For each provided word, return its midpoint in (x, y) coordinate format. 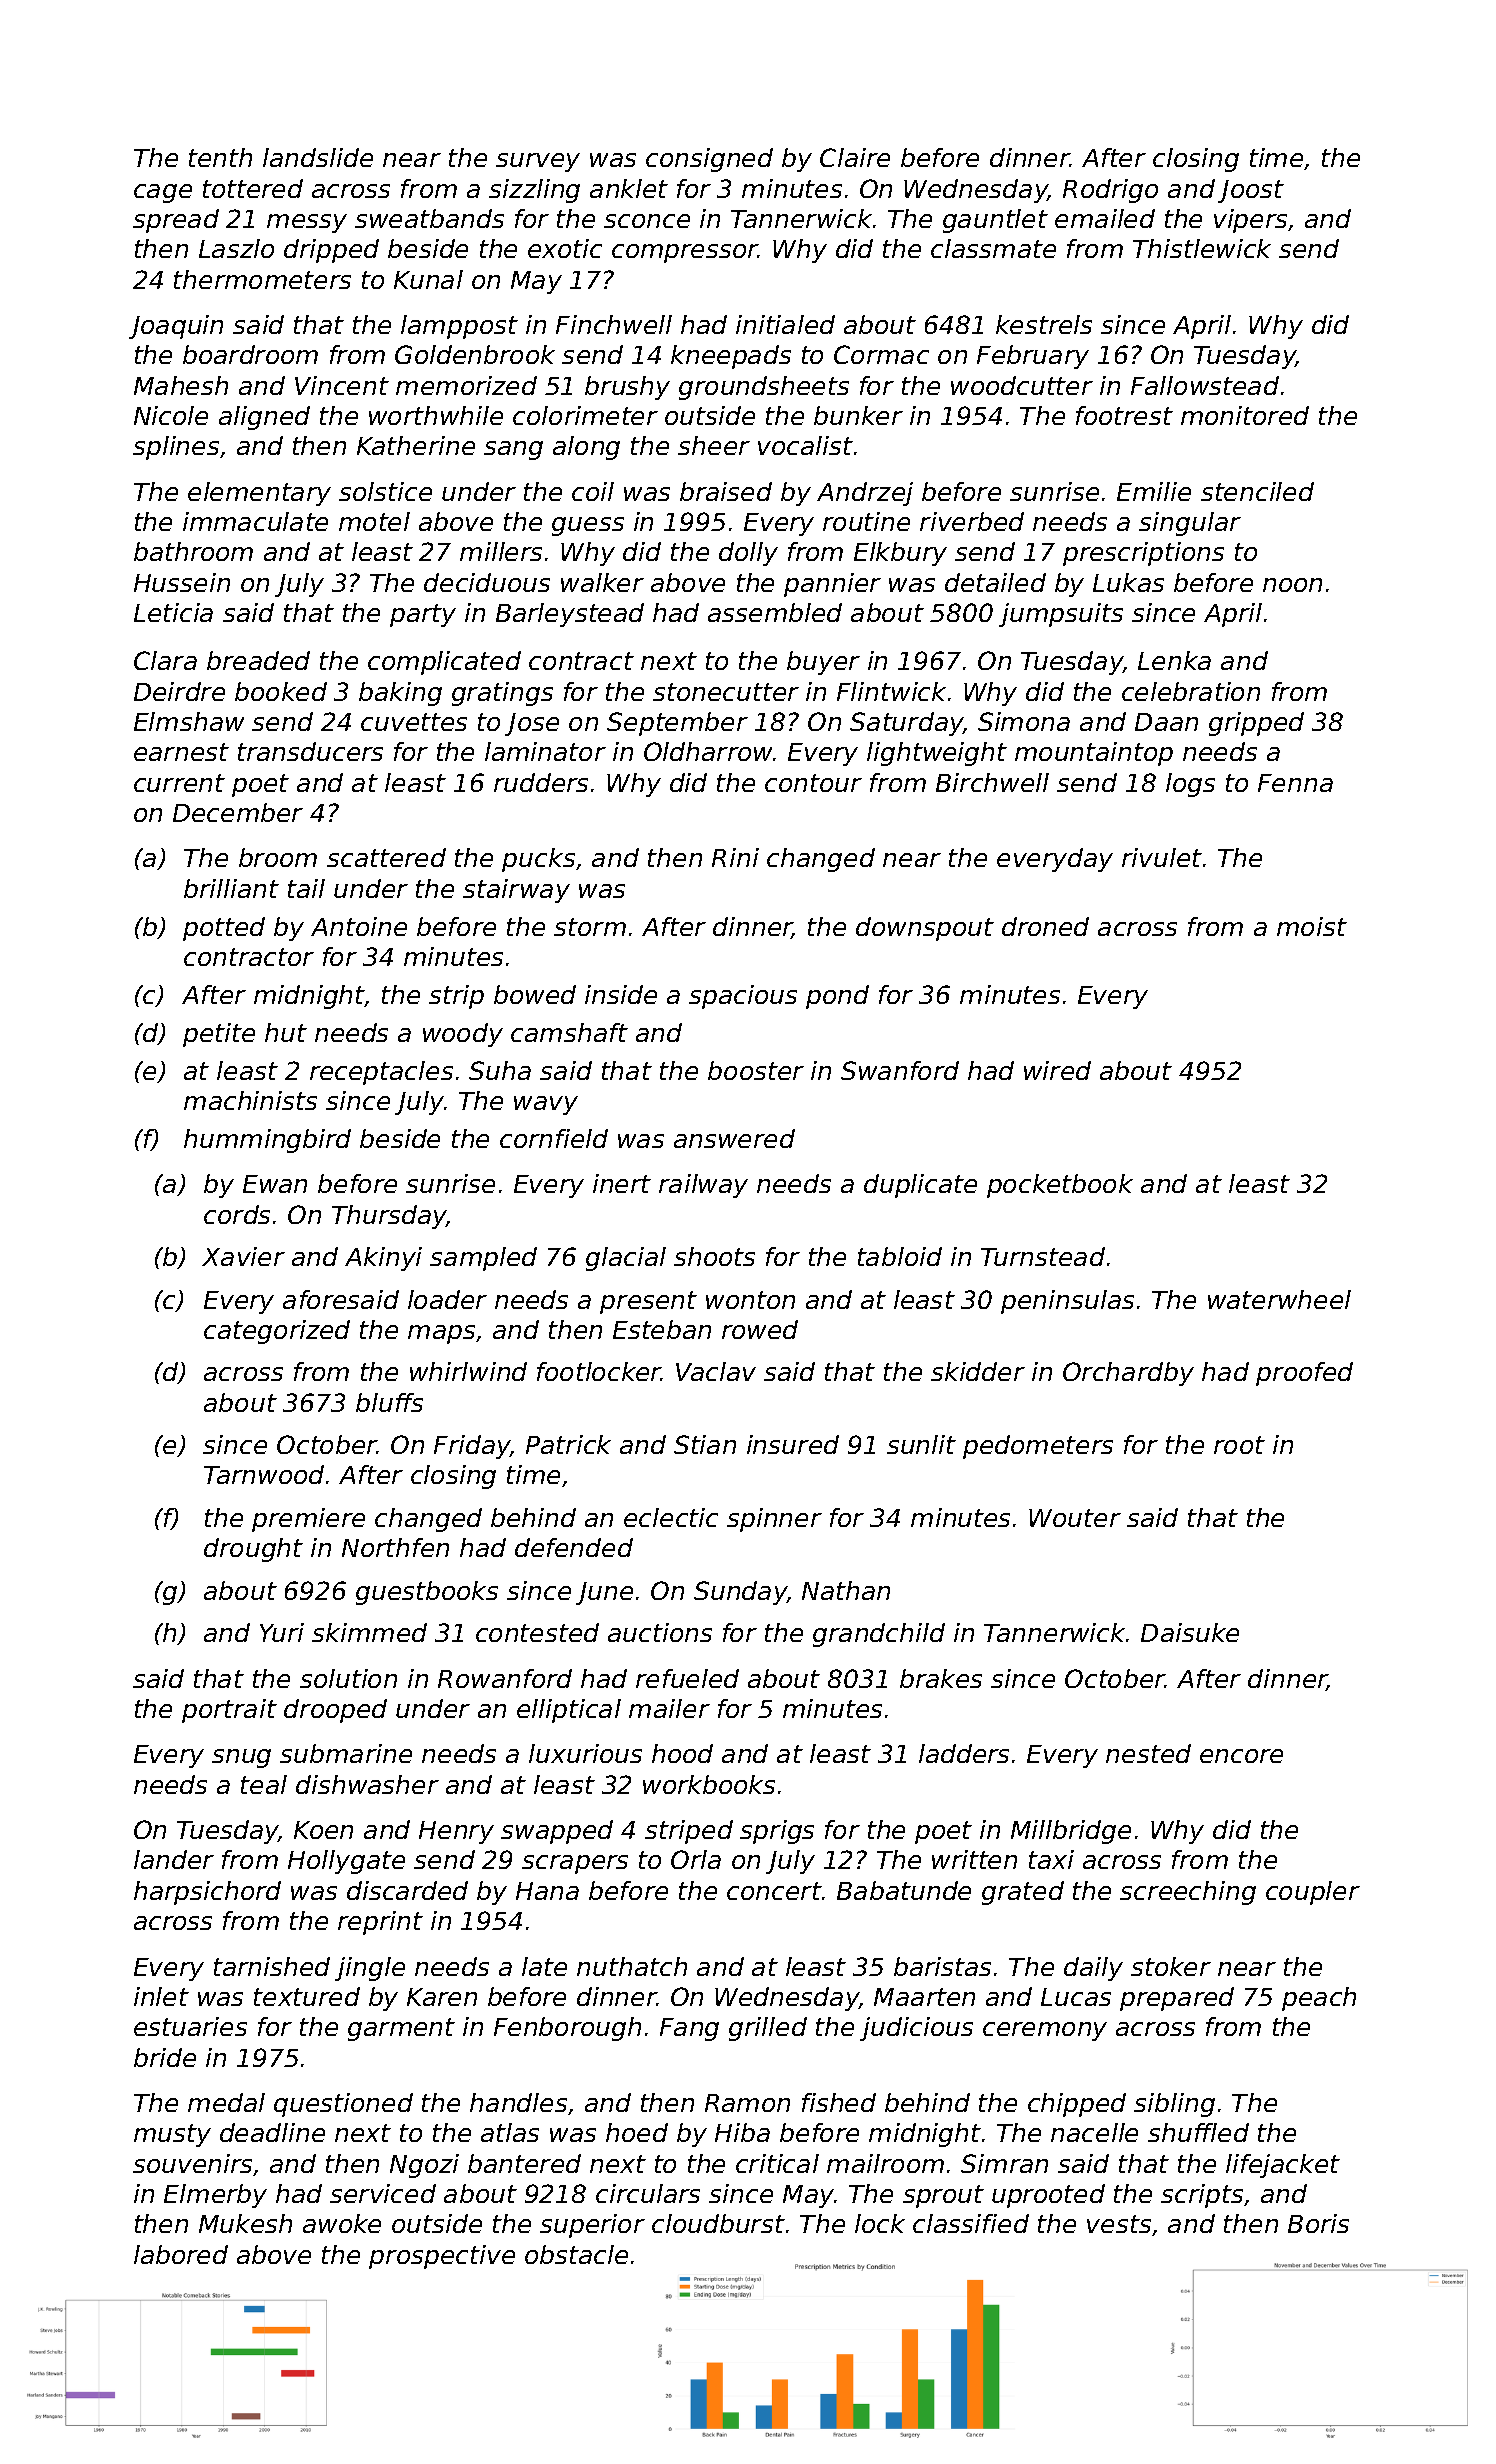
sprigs (777, 1832)
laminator (545, 751)
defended (574, 1547)
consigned (709, 160)
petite (219, 1035)
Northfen (395, 1547)
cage (163, 193)
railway (703, 1186)
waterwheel (1279, 1299)
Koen (323, 1830)
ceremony (1045, 2031)
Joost (1251, 191)
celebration (1191, 691)
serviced (383, 2193)
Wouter (1075, 1518)
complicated (444, 663)
